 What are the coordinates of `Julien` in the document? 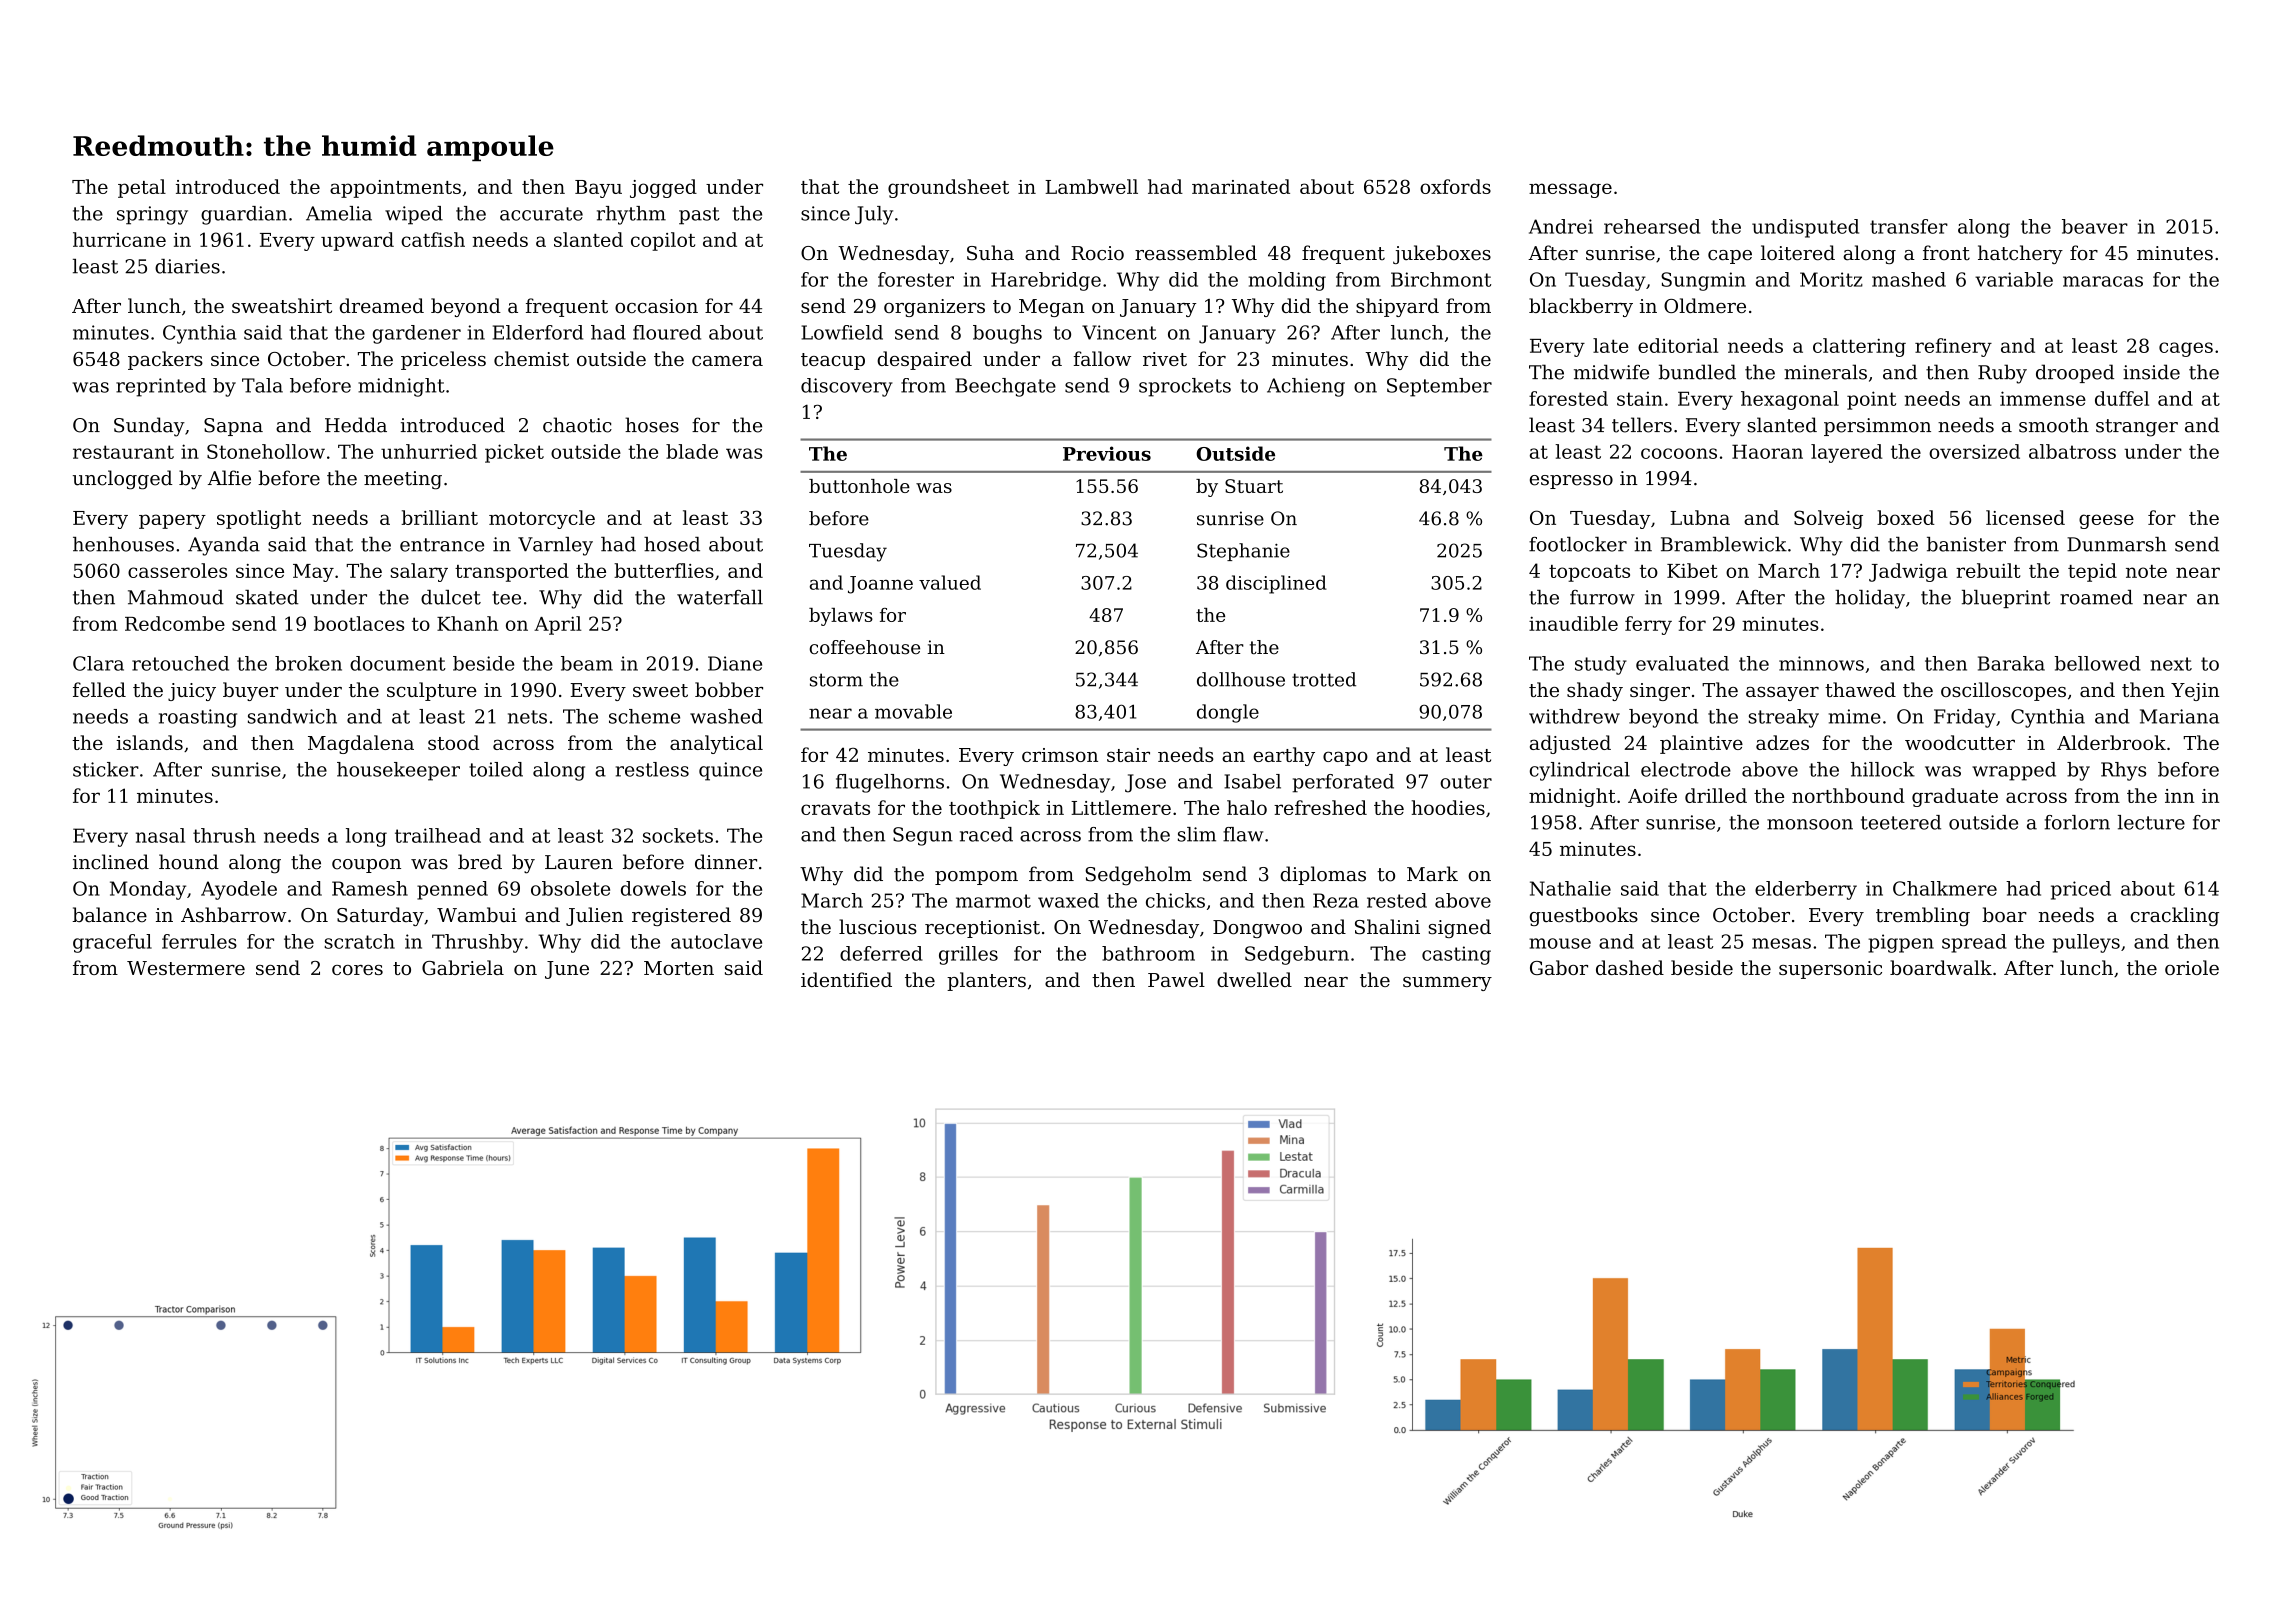 It's located at (594, 916).
